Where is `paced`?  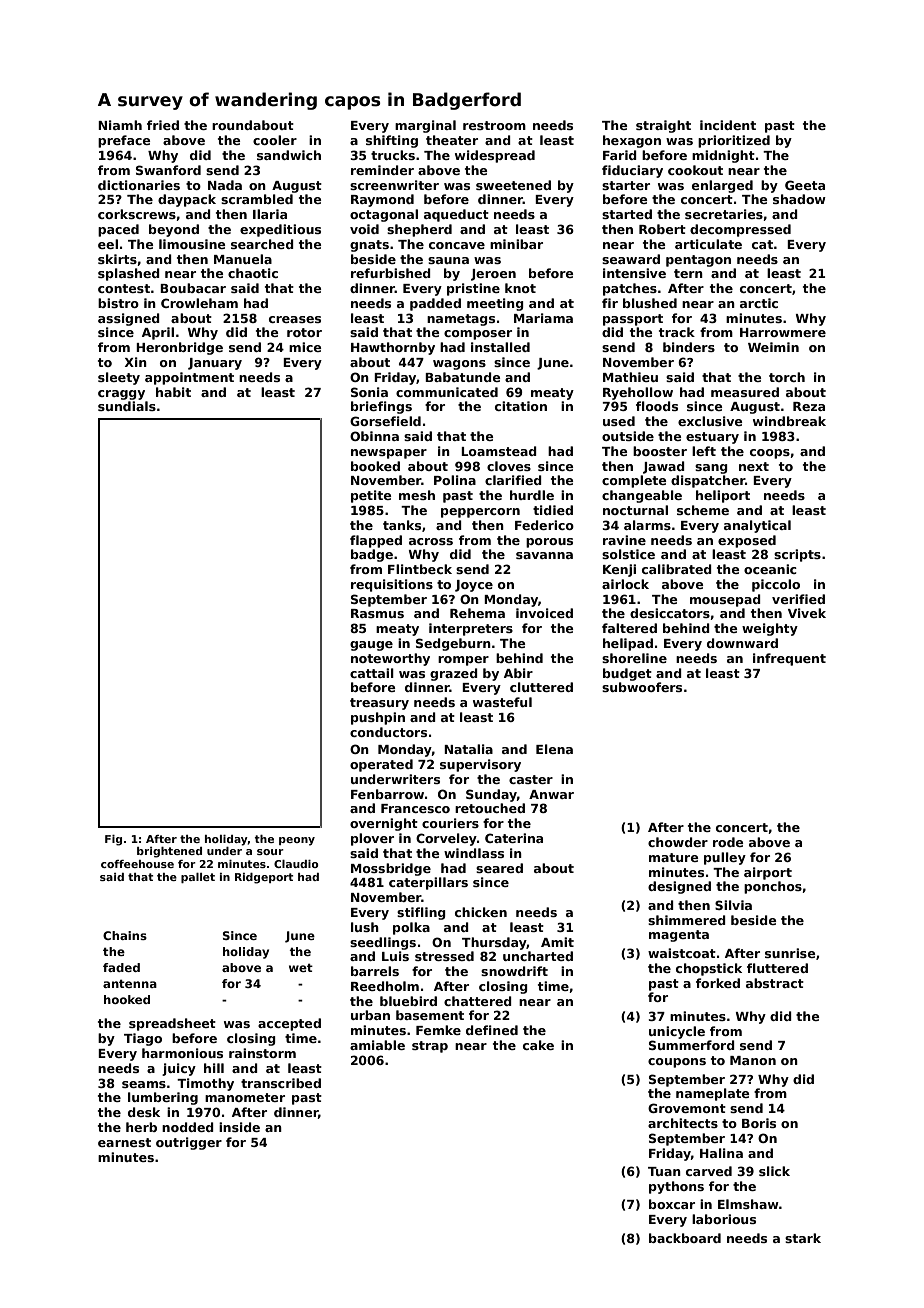
paced is located at coordinates (118, 230).
